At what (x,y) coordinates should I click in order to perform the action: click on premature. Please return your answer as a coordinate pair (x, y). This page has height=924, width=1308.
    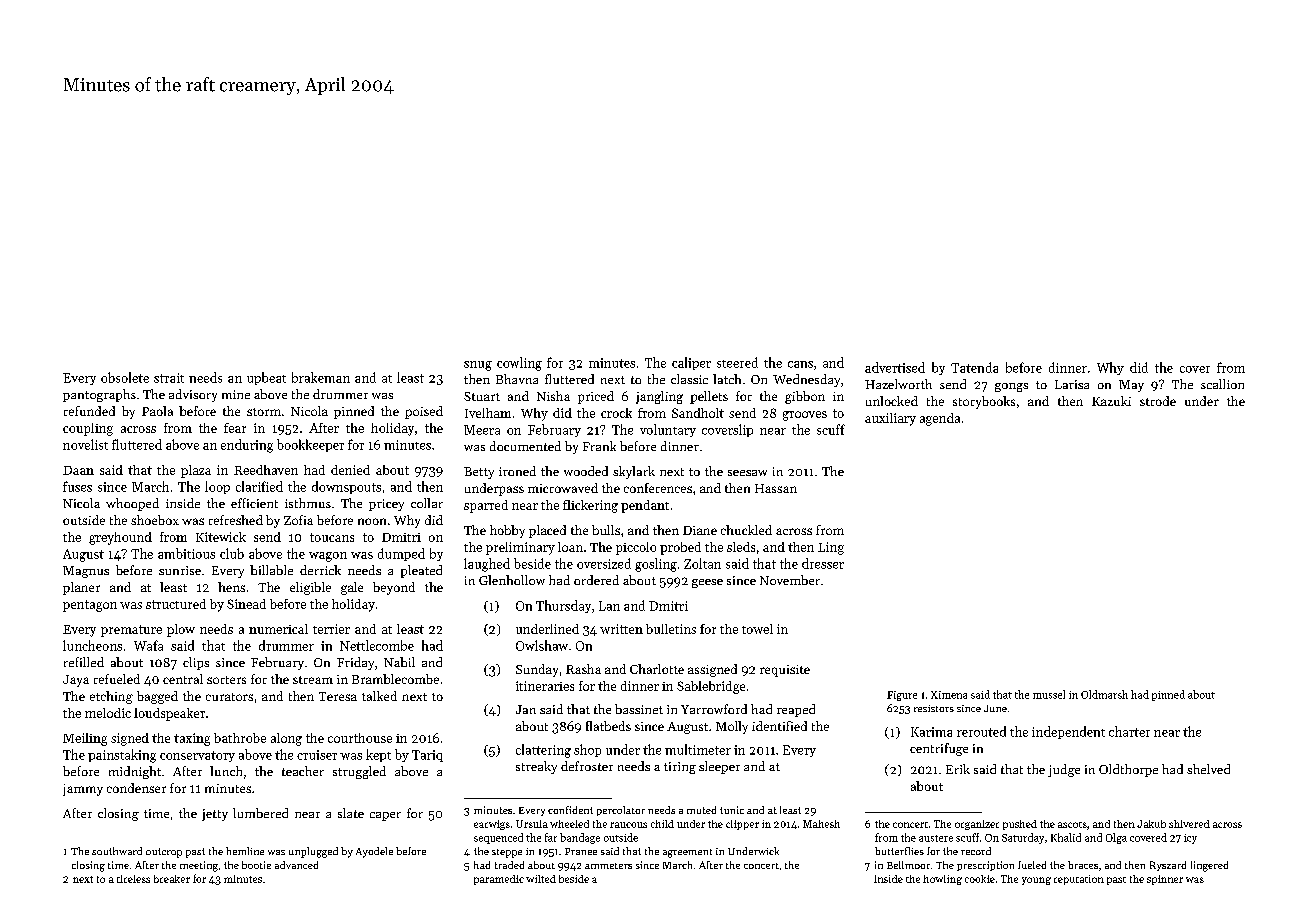
    Looking at the image, I should click on (131, 631).
